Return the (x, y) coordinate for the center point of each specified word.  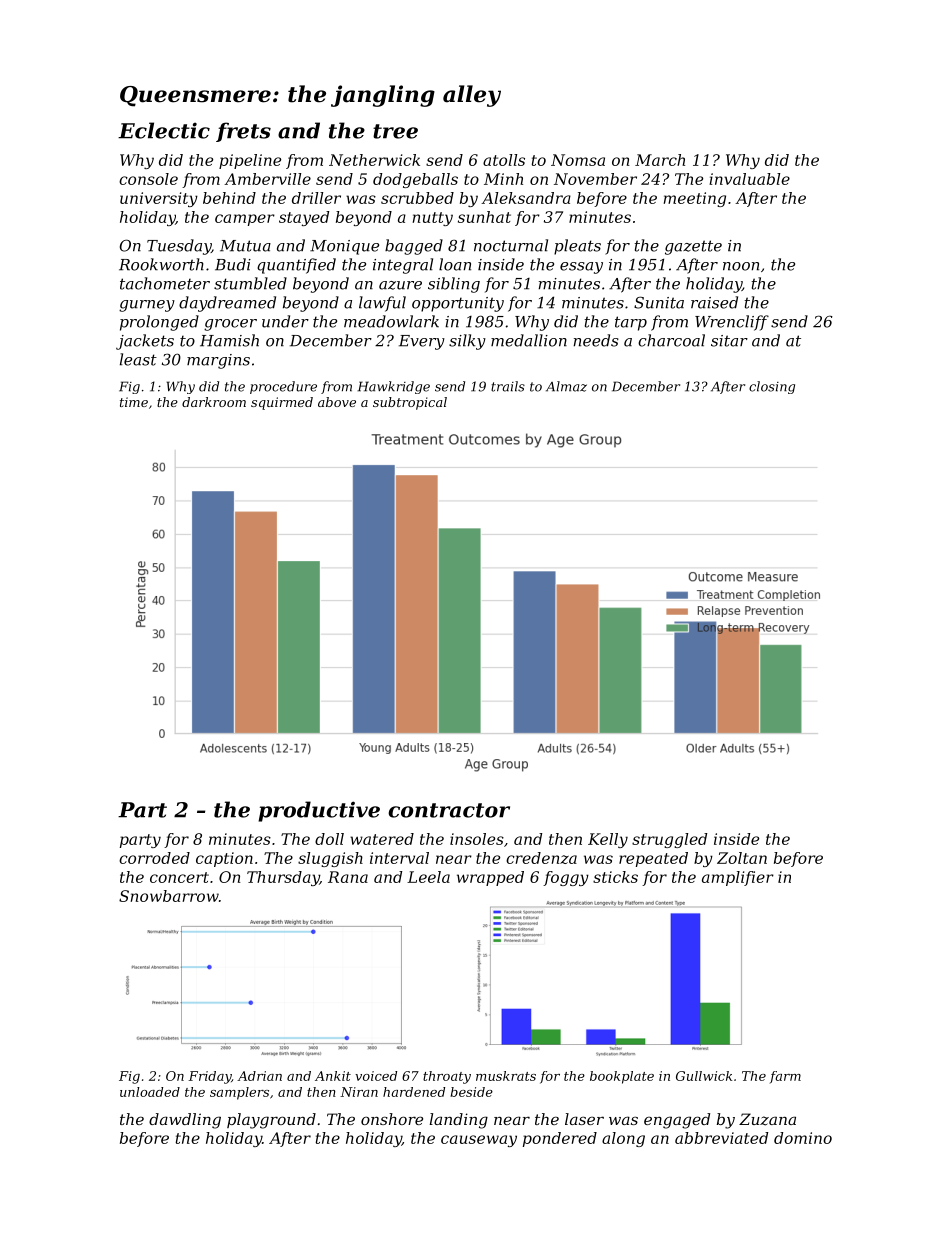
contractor (449, 810)
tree (395, 131)
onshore (392, 1119)
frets (243, 132)
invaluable (749, 179)
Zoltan (742, 858)
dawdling (185, 1121)
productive (319, 811)
